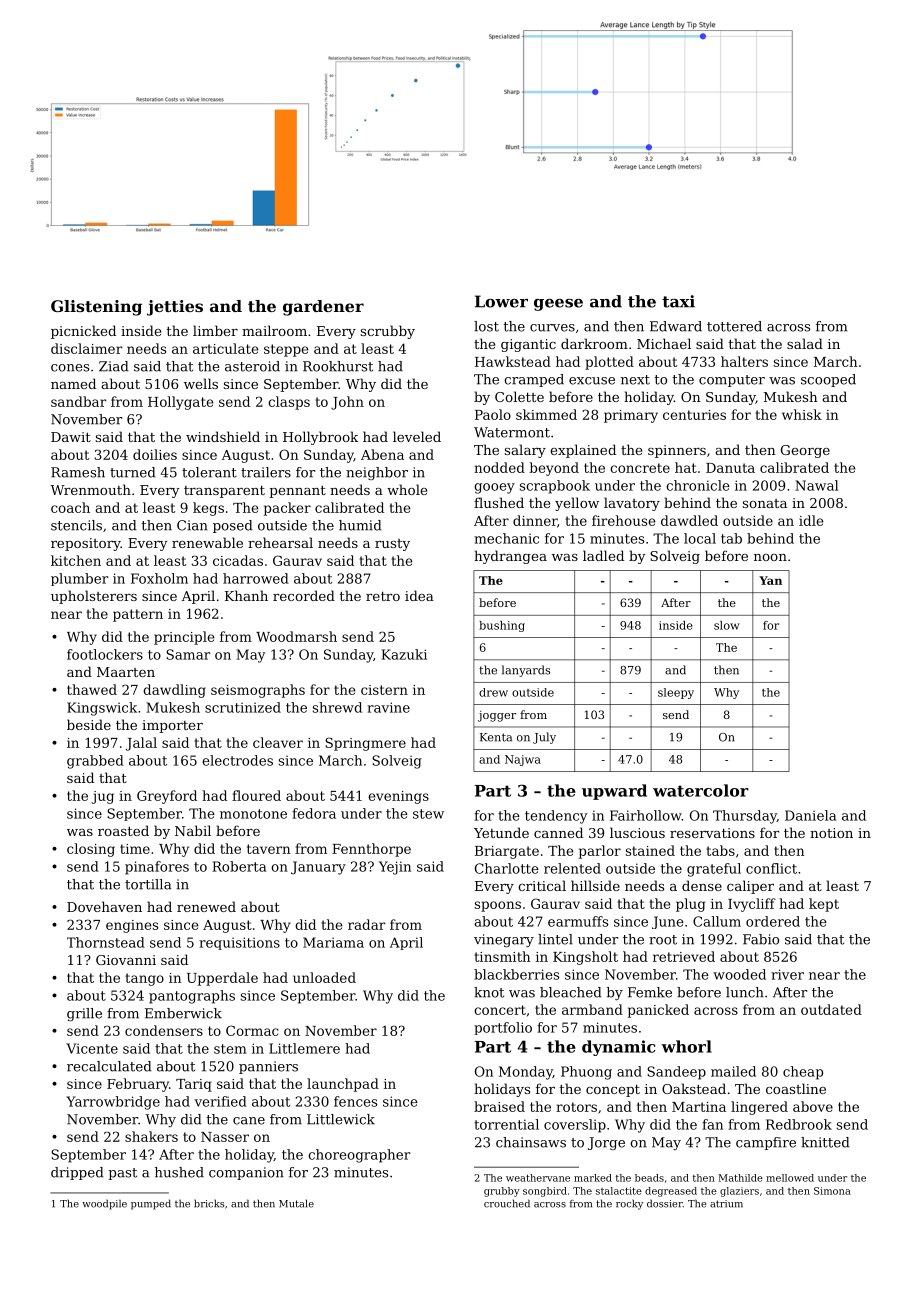 The height and width of the document is (1308, 924). What do you see at coordinates (371, 850) in the document?
I see `Fennthorpe` at bounding box center [371, 850].
